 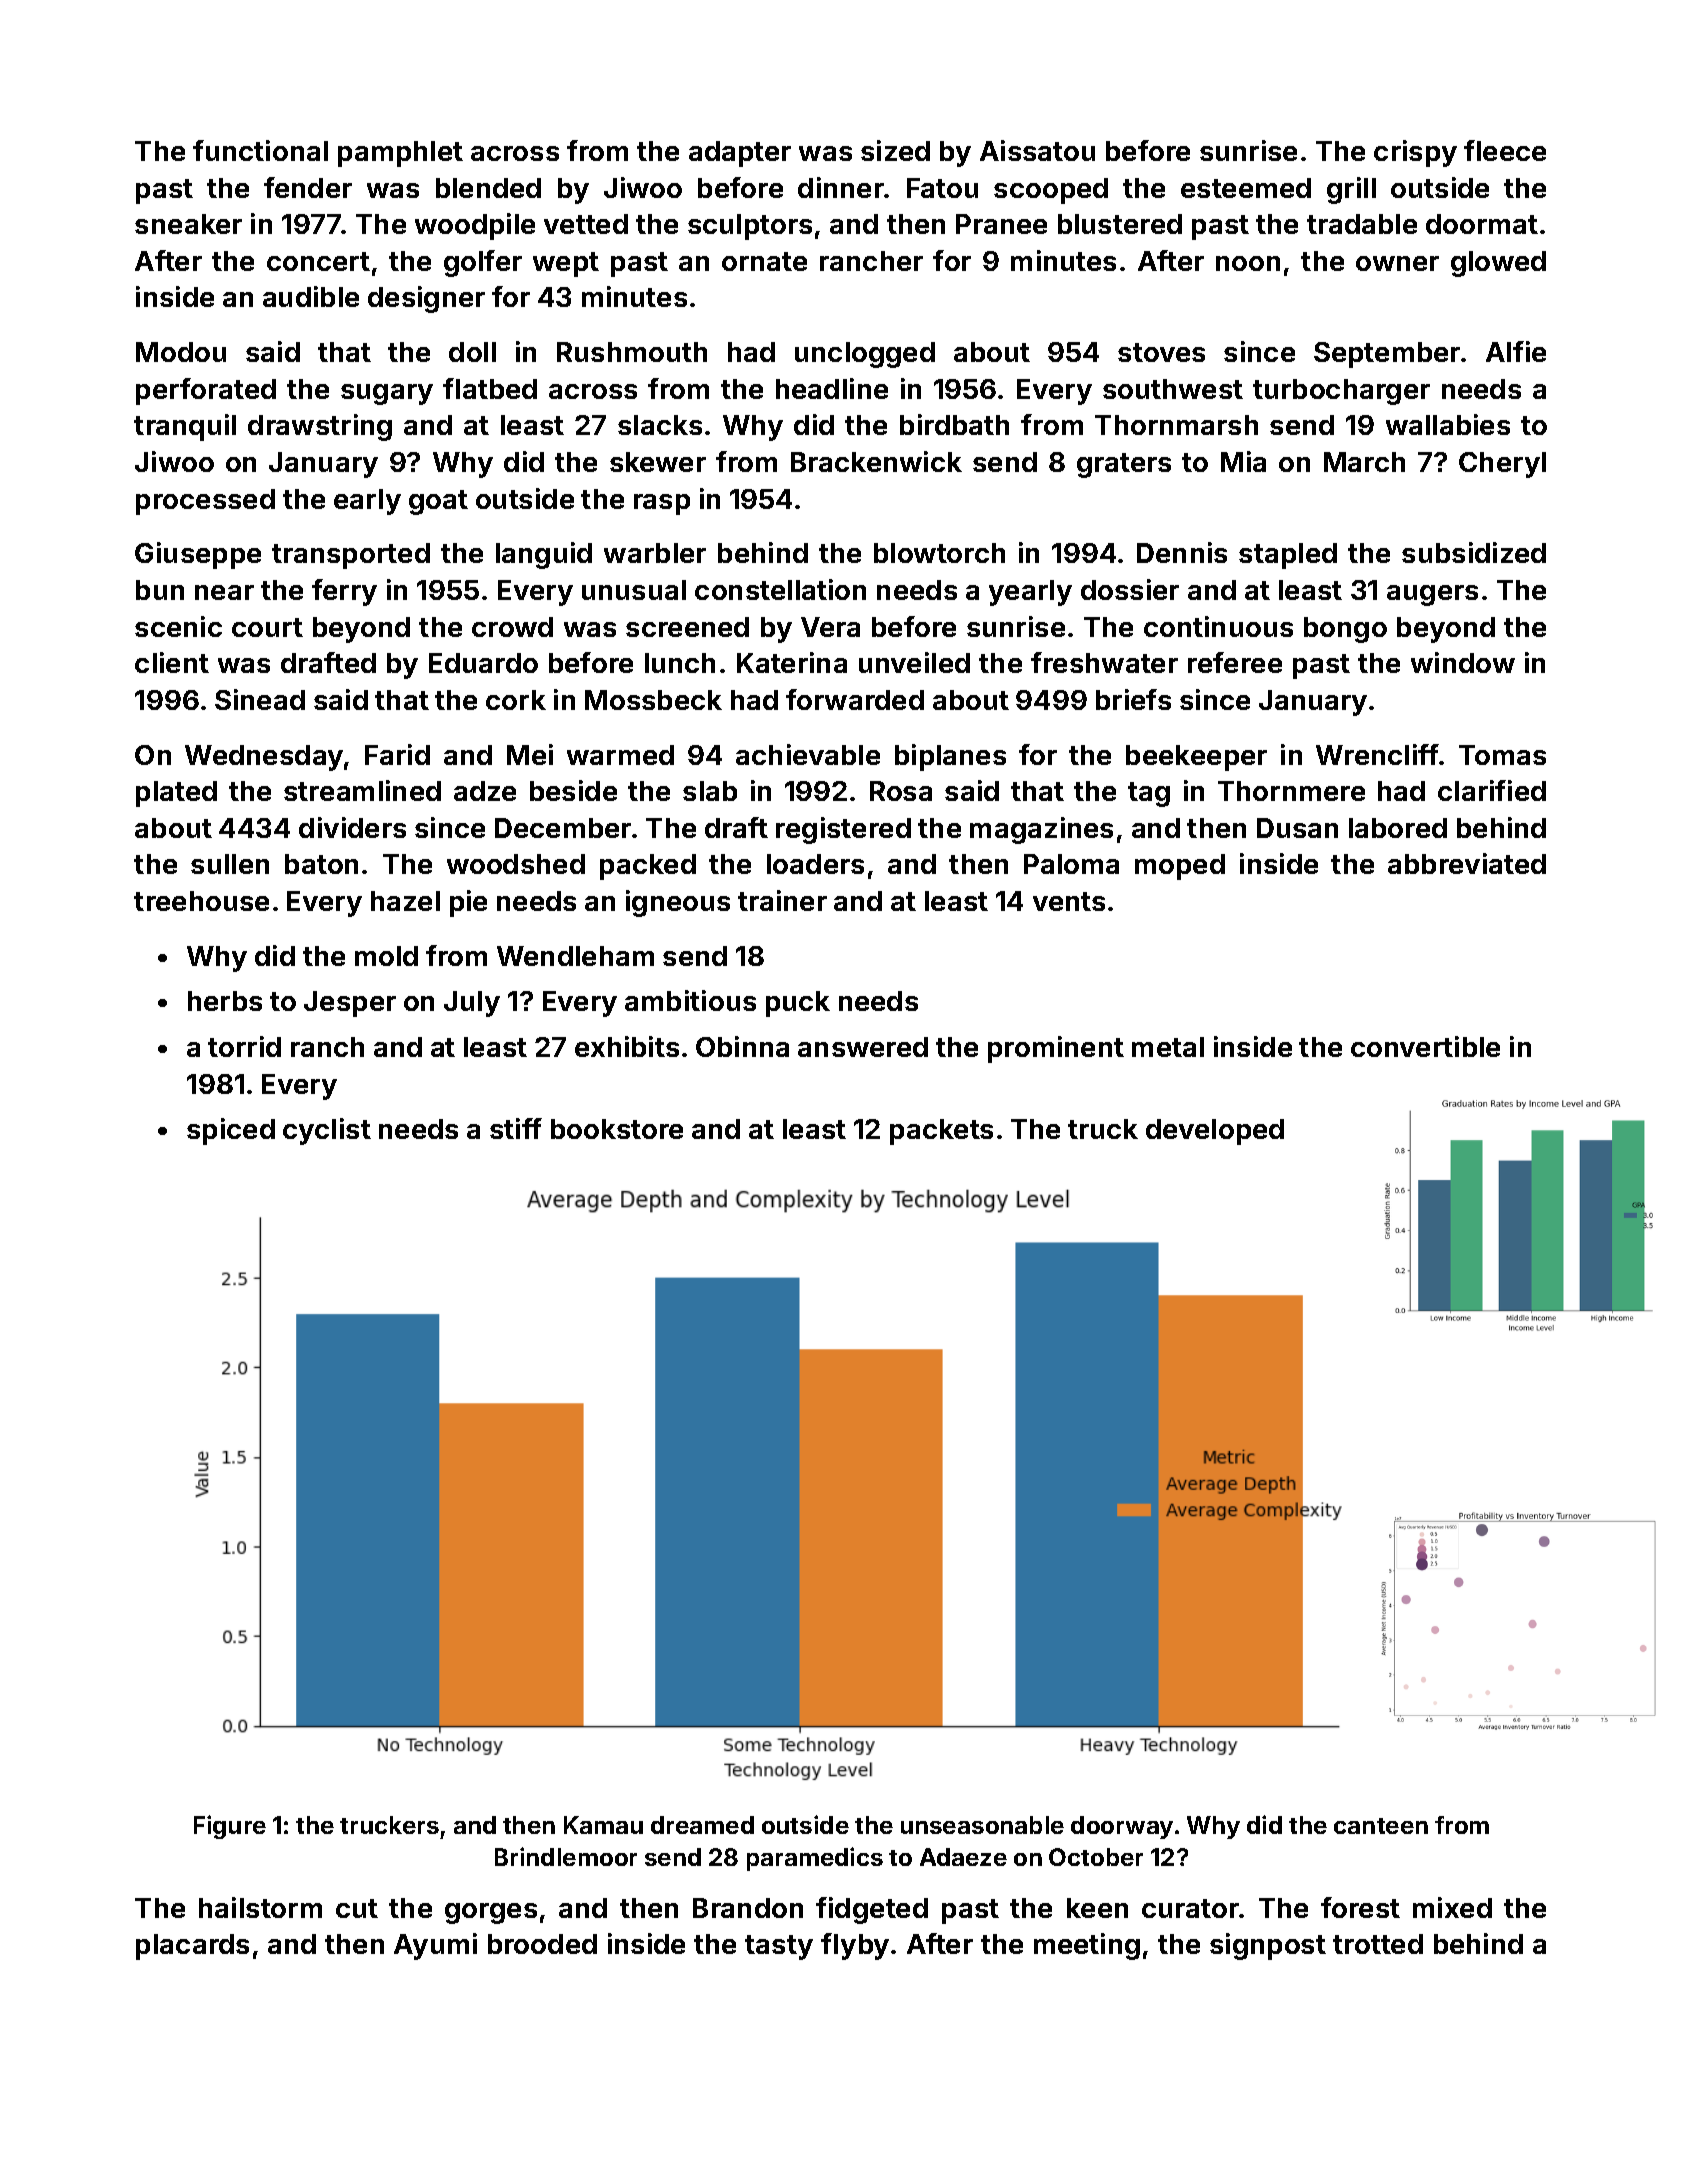 What do you see at coordinates (914, 662) in the page?
I see `unveiled` at bounding box center [914, 662].
